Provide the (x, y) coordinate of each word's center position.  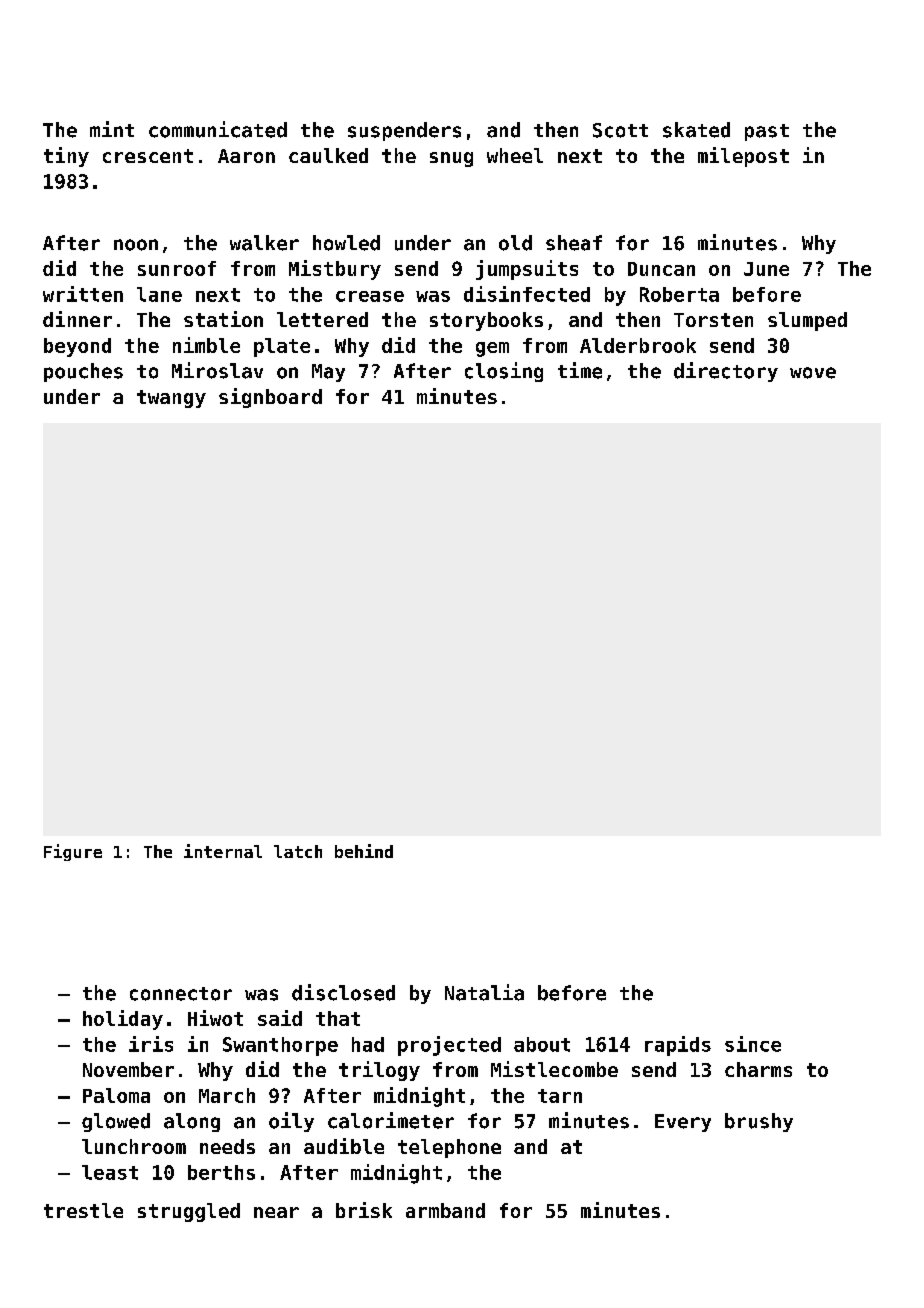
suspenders (404, 131)
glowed (116, 1122)
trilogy (379, 1071)
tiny (66, 157)
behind (364, 851)
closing (504, 372)
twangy (171, 399)
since (753, 1044)
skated (696, 130)
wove (813, 373)
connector (181, 994)
